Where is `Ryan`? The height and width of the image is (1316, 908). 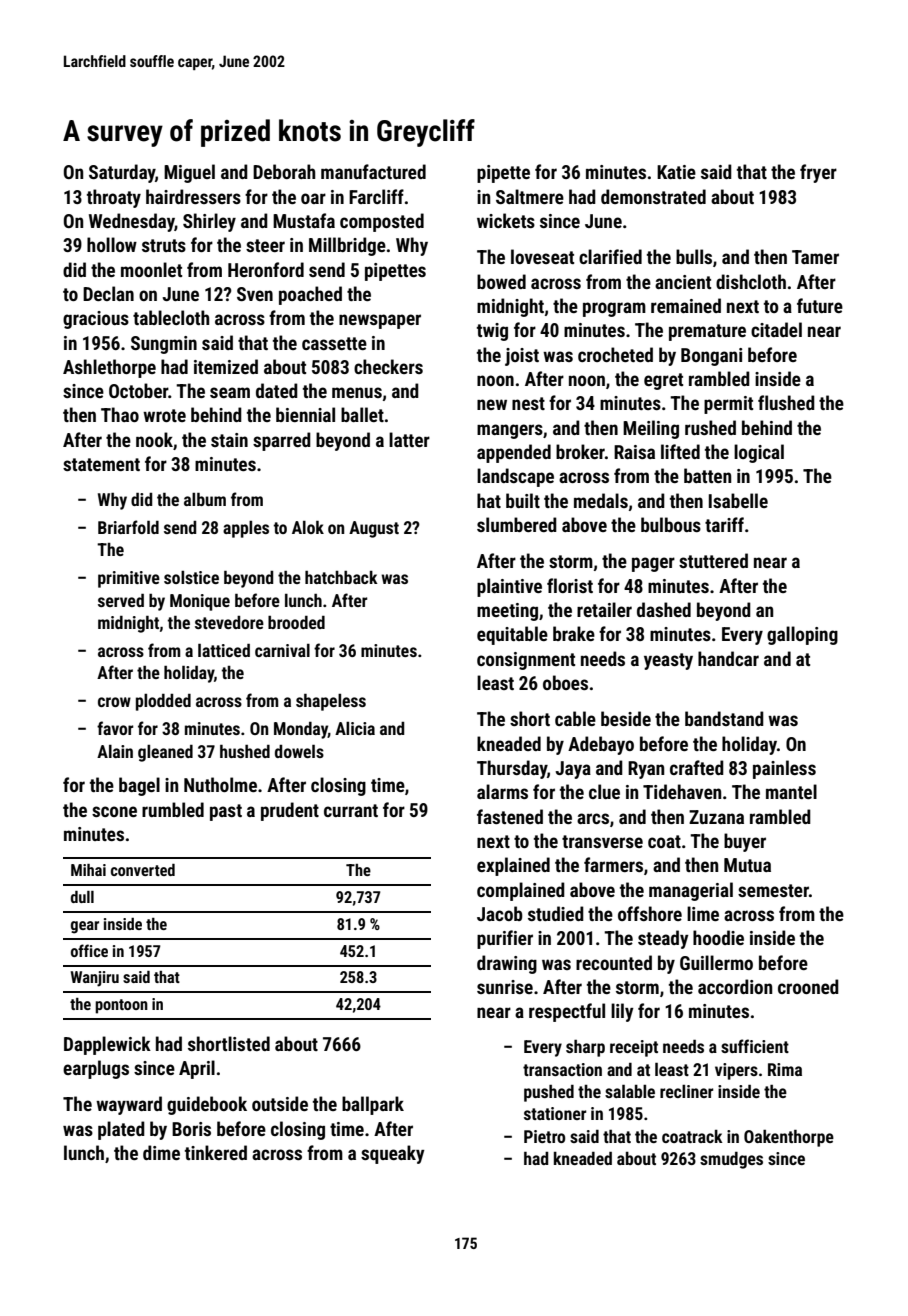 Ryan is located at coordinates (646, 770).
